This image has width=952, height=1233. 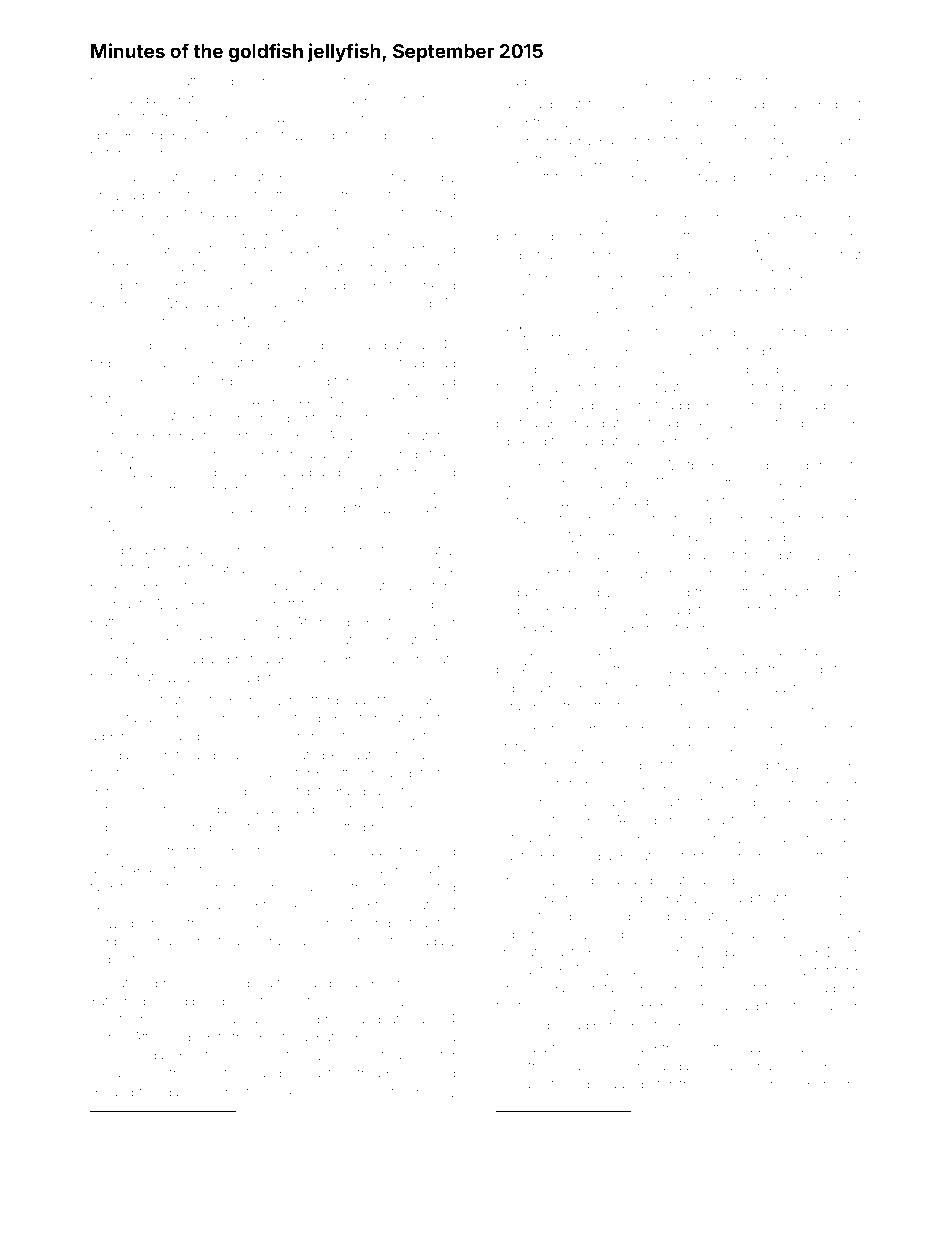 What do you see at coordinates (531, 537) in the image?
I see `crib` at bounding box center [531, 537].
